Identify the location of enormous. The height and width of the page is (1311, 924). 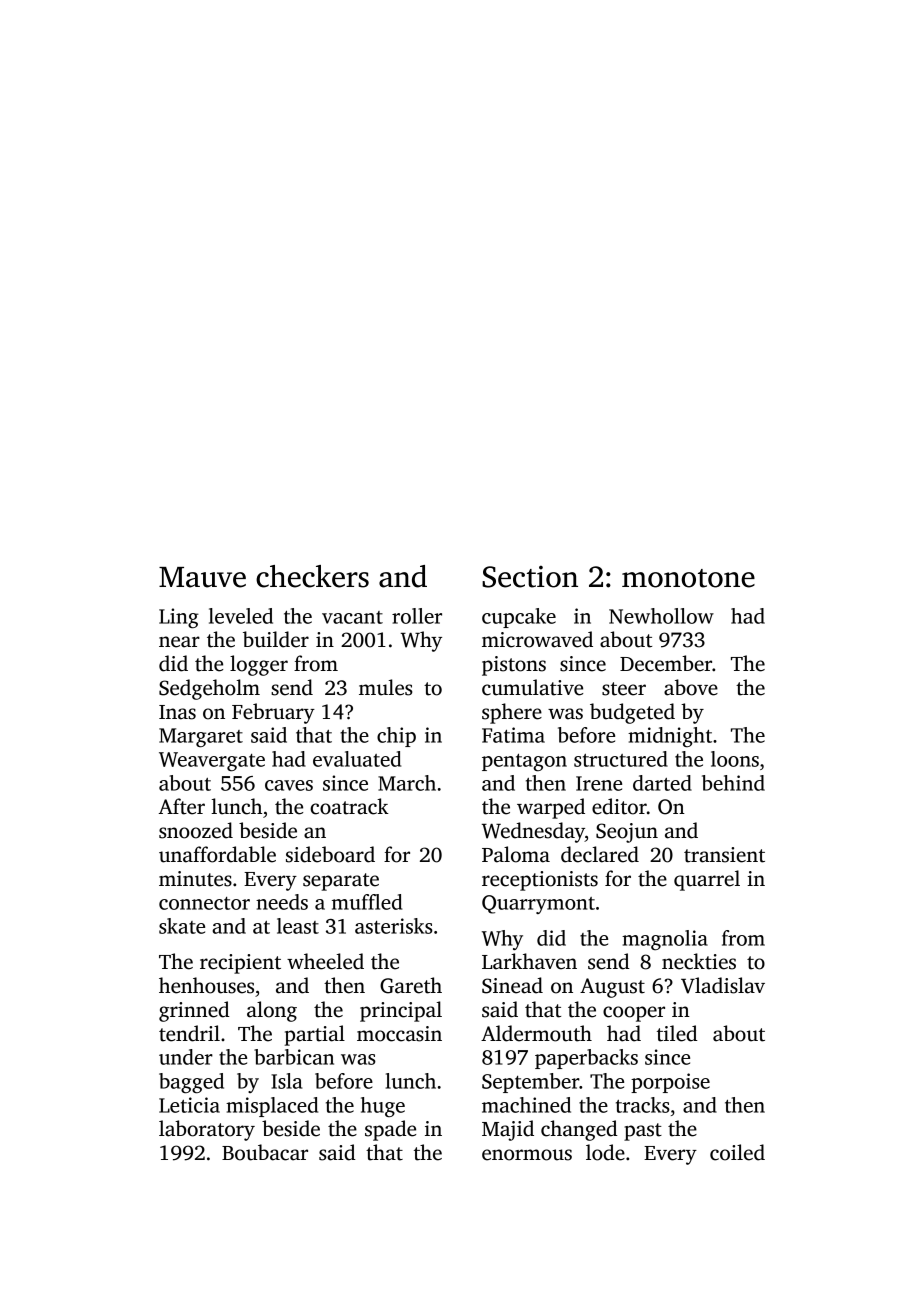
(527, 1155).
